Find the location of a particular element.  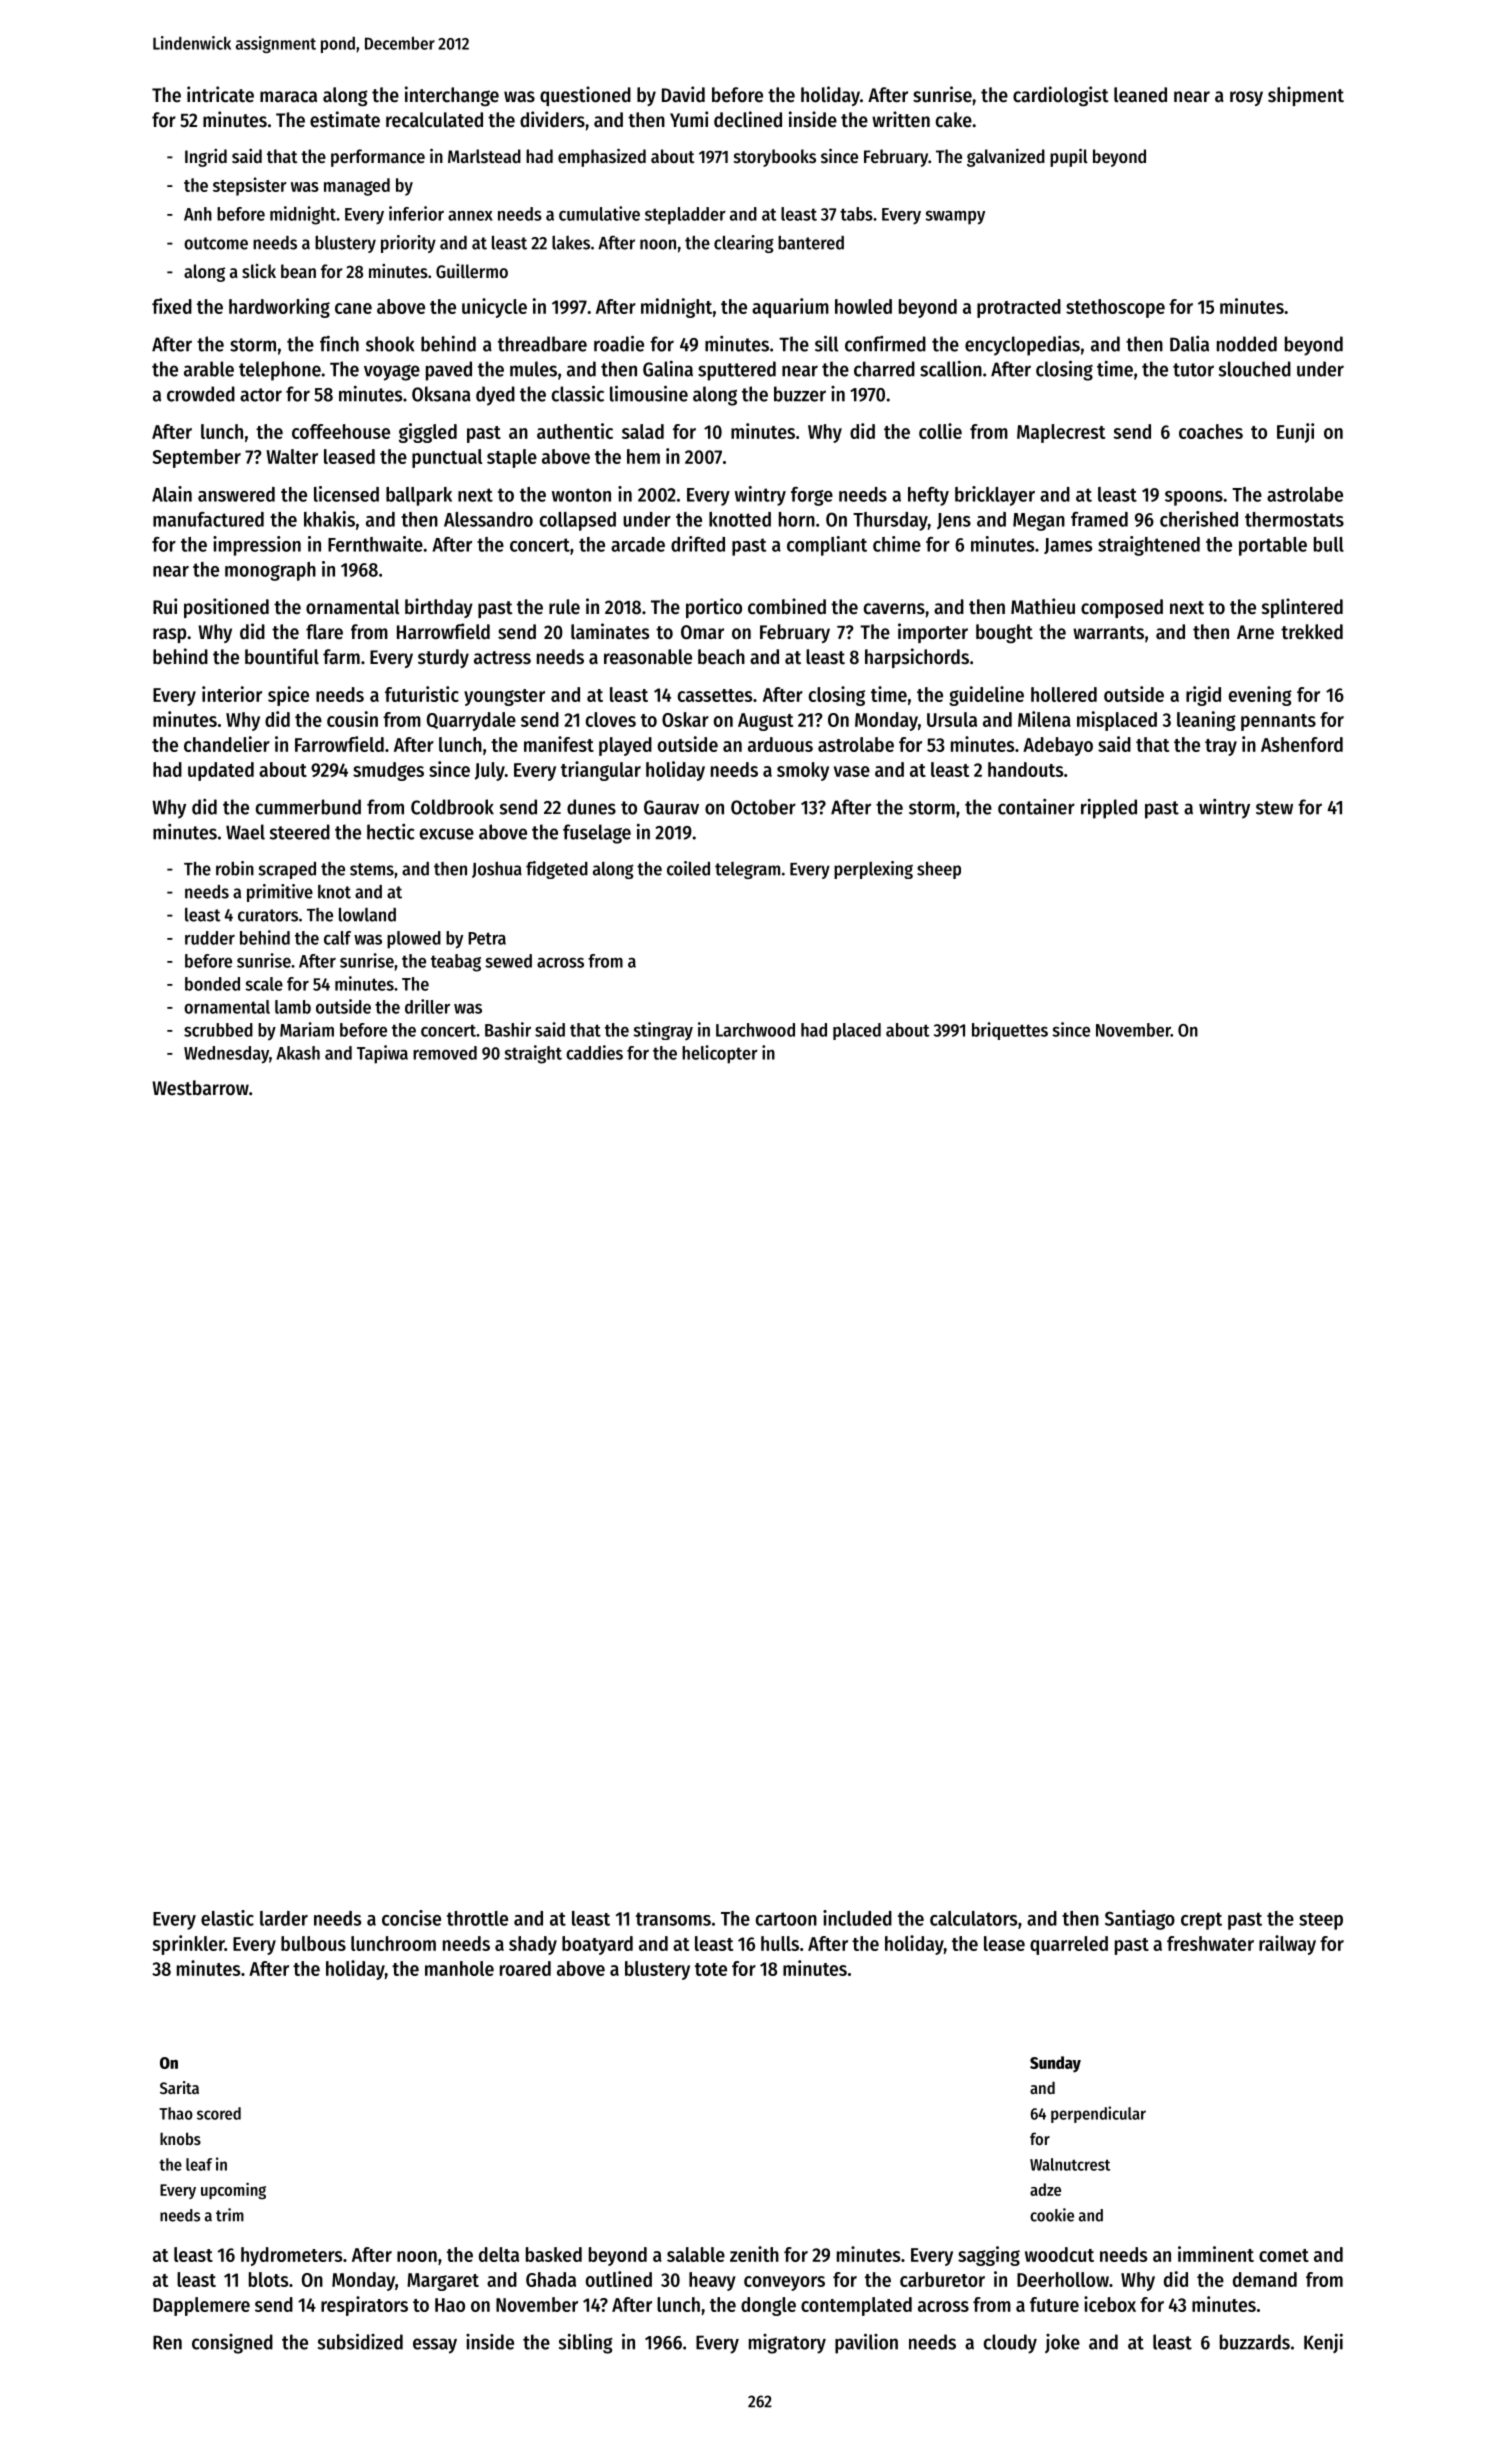

coaches is located at coordinates (1211, 431).
